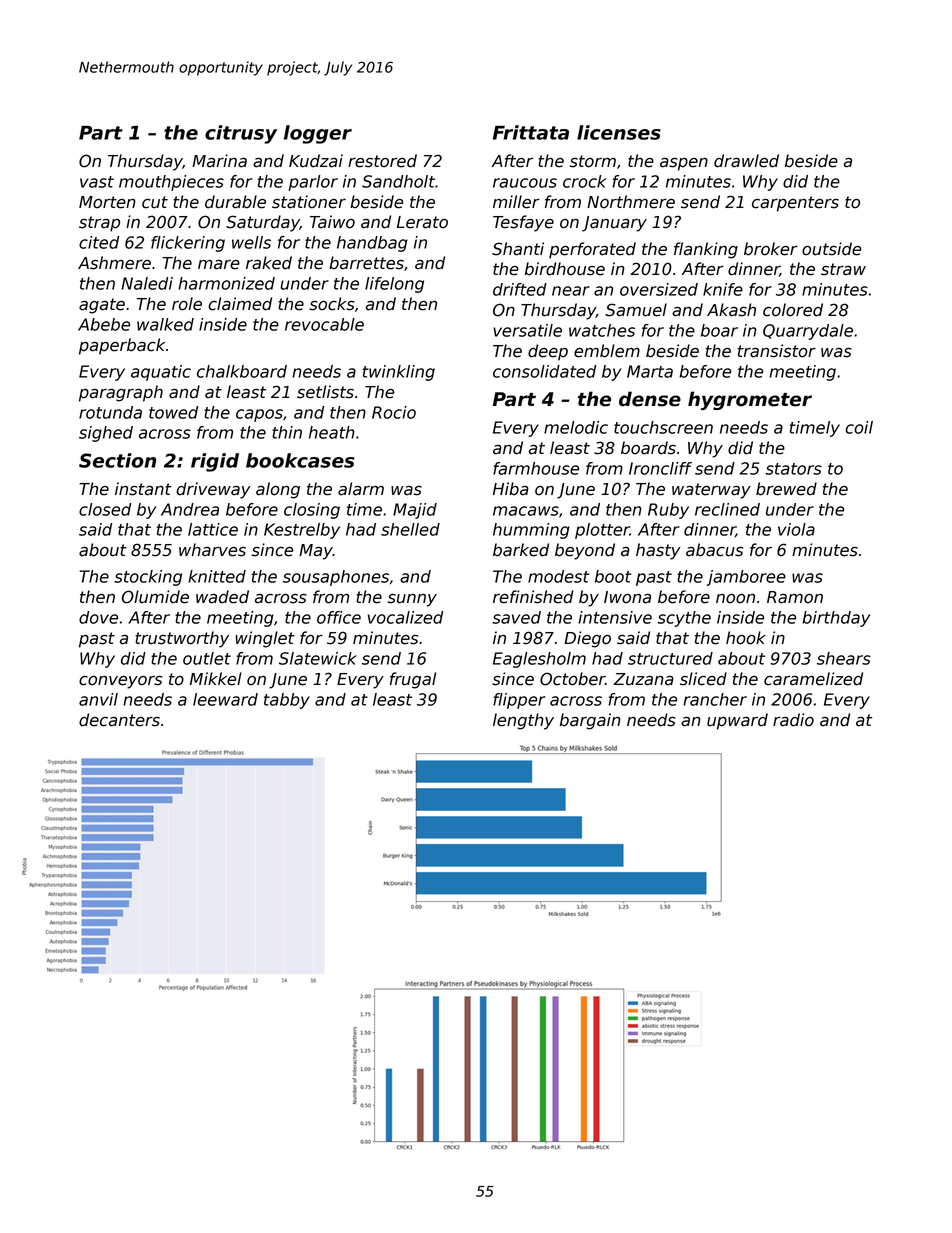  Describe the element at coordinates (98, 617) in the screenshot. I see `dove` at that location.
